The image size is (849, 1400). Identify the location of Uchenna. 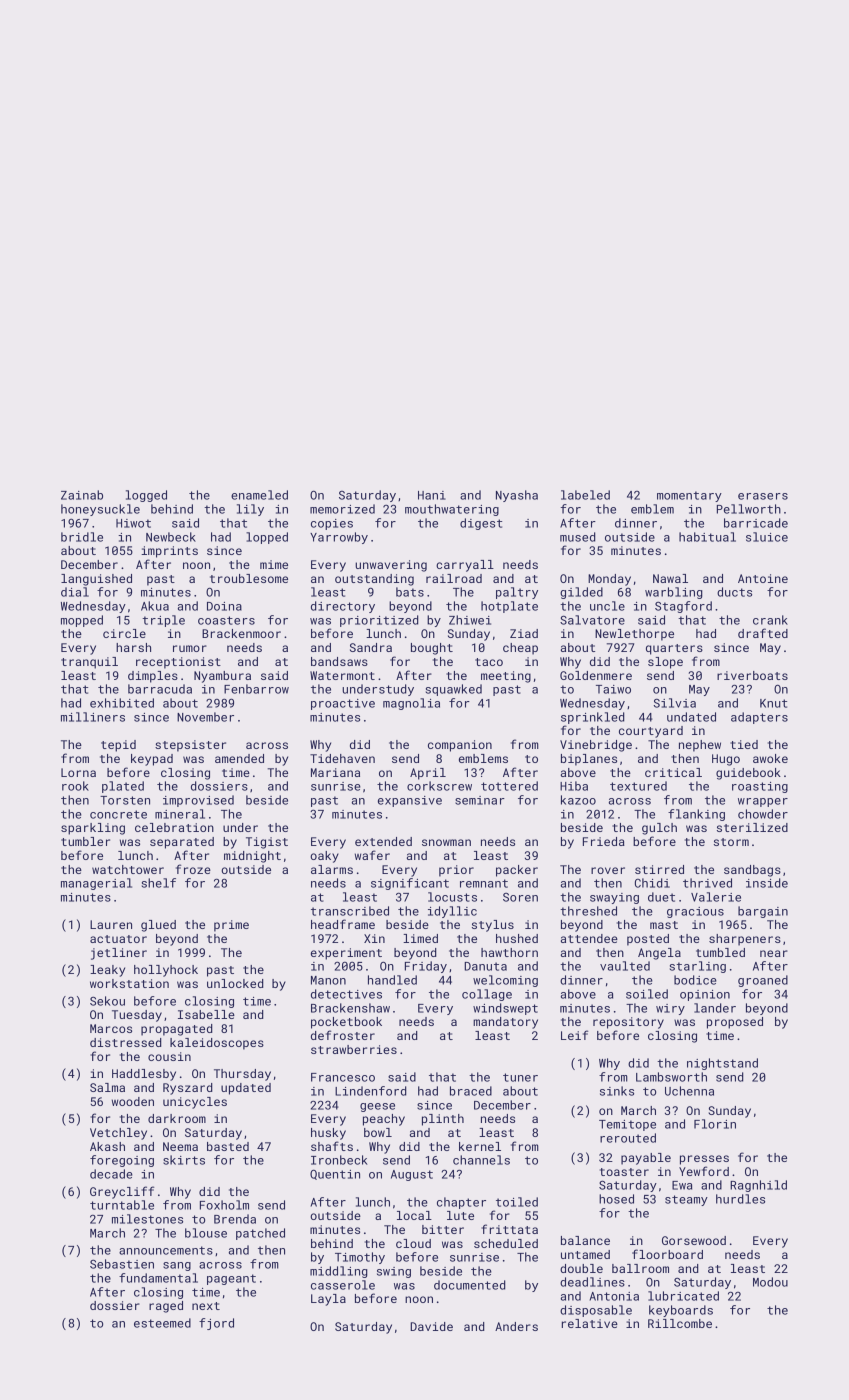
(689, 1091).
